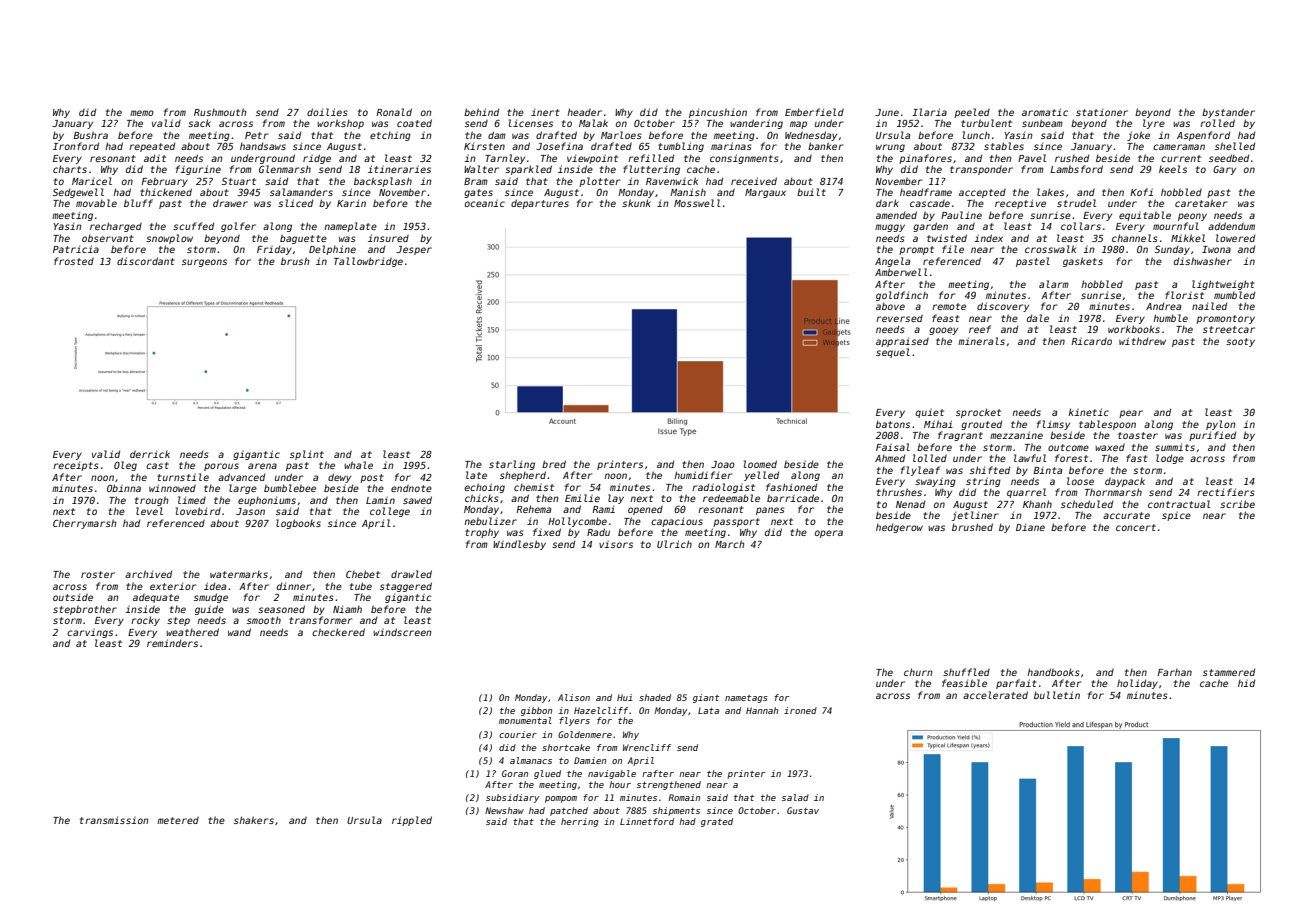 This screenshot has width=1308, height=924. Describe the element at coordinates (142, 113) in the screenshot. I see `memo` at that location.
